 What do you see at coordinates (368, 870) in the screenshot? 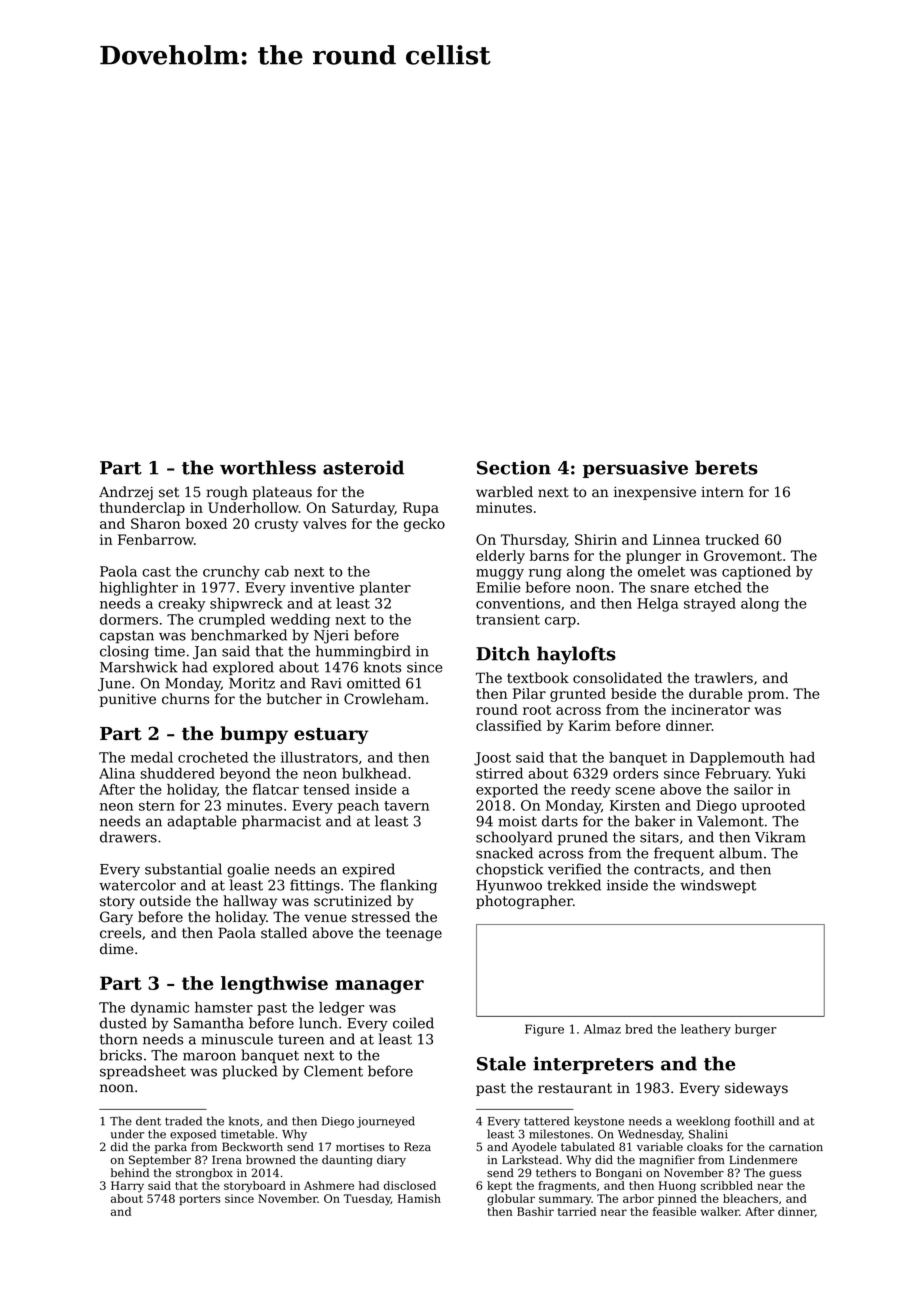
I see `expired` at bounding box center [368, 870].
